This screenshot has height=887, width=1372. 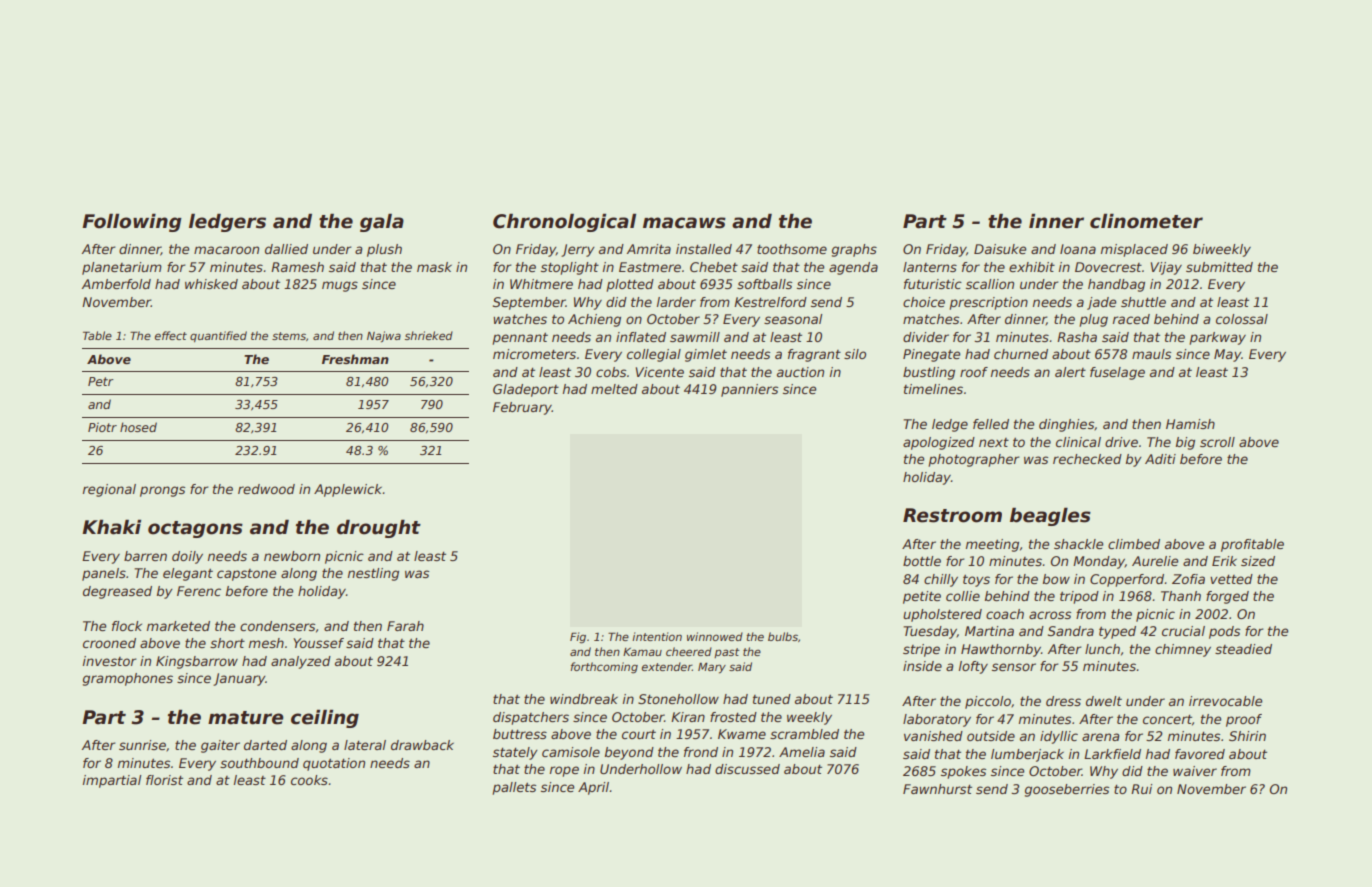 What do you see at coordinates (1146, 221) in the screenshot?
I see `clinometer` at bounding box center [1146, 221].
